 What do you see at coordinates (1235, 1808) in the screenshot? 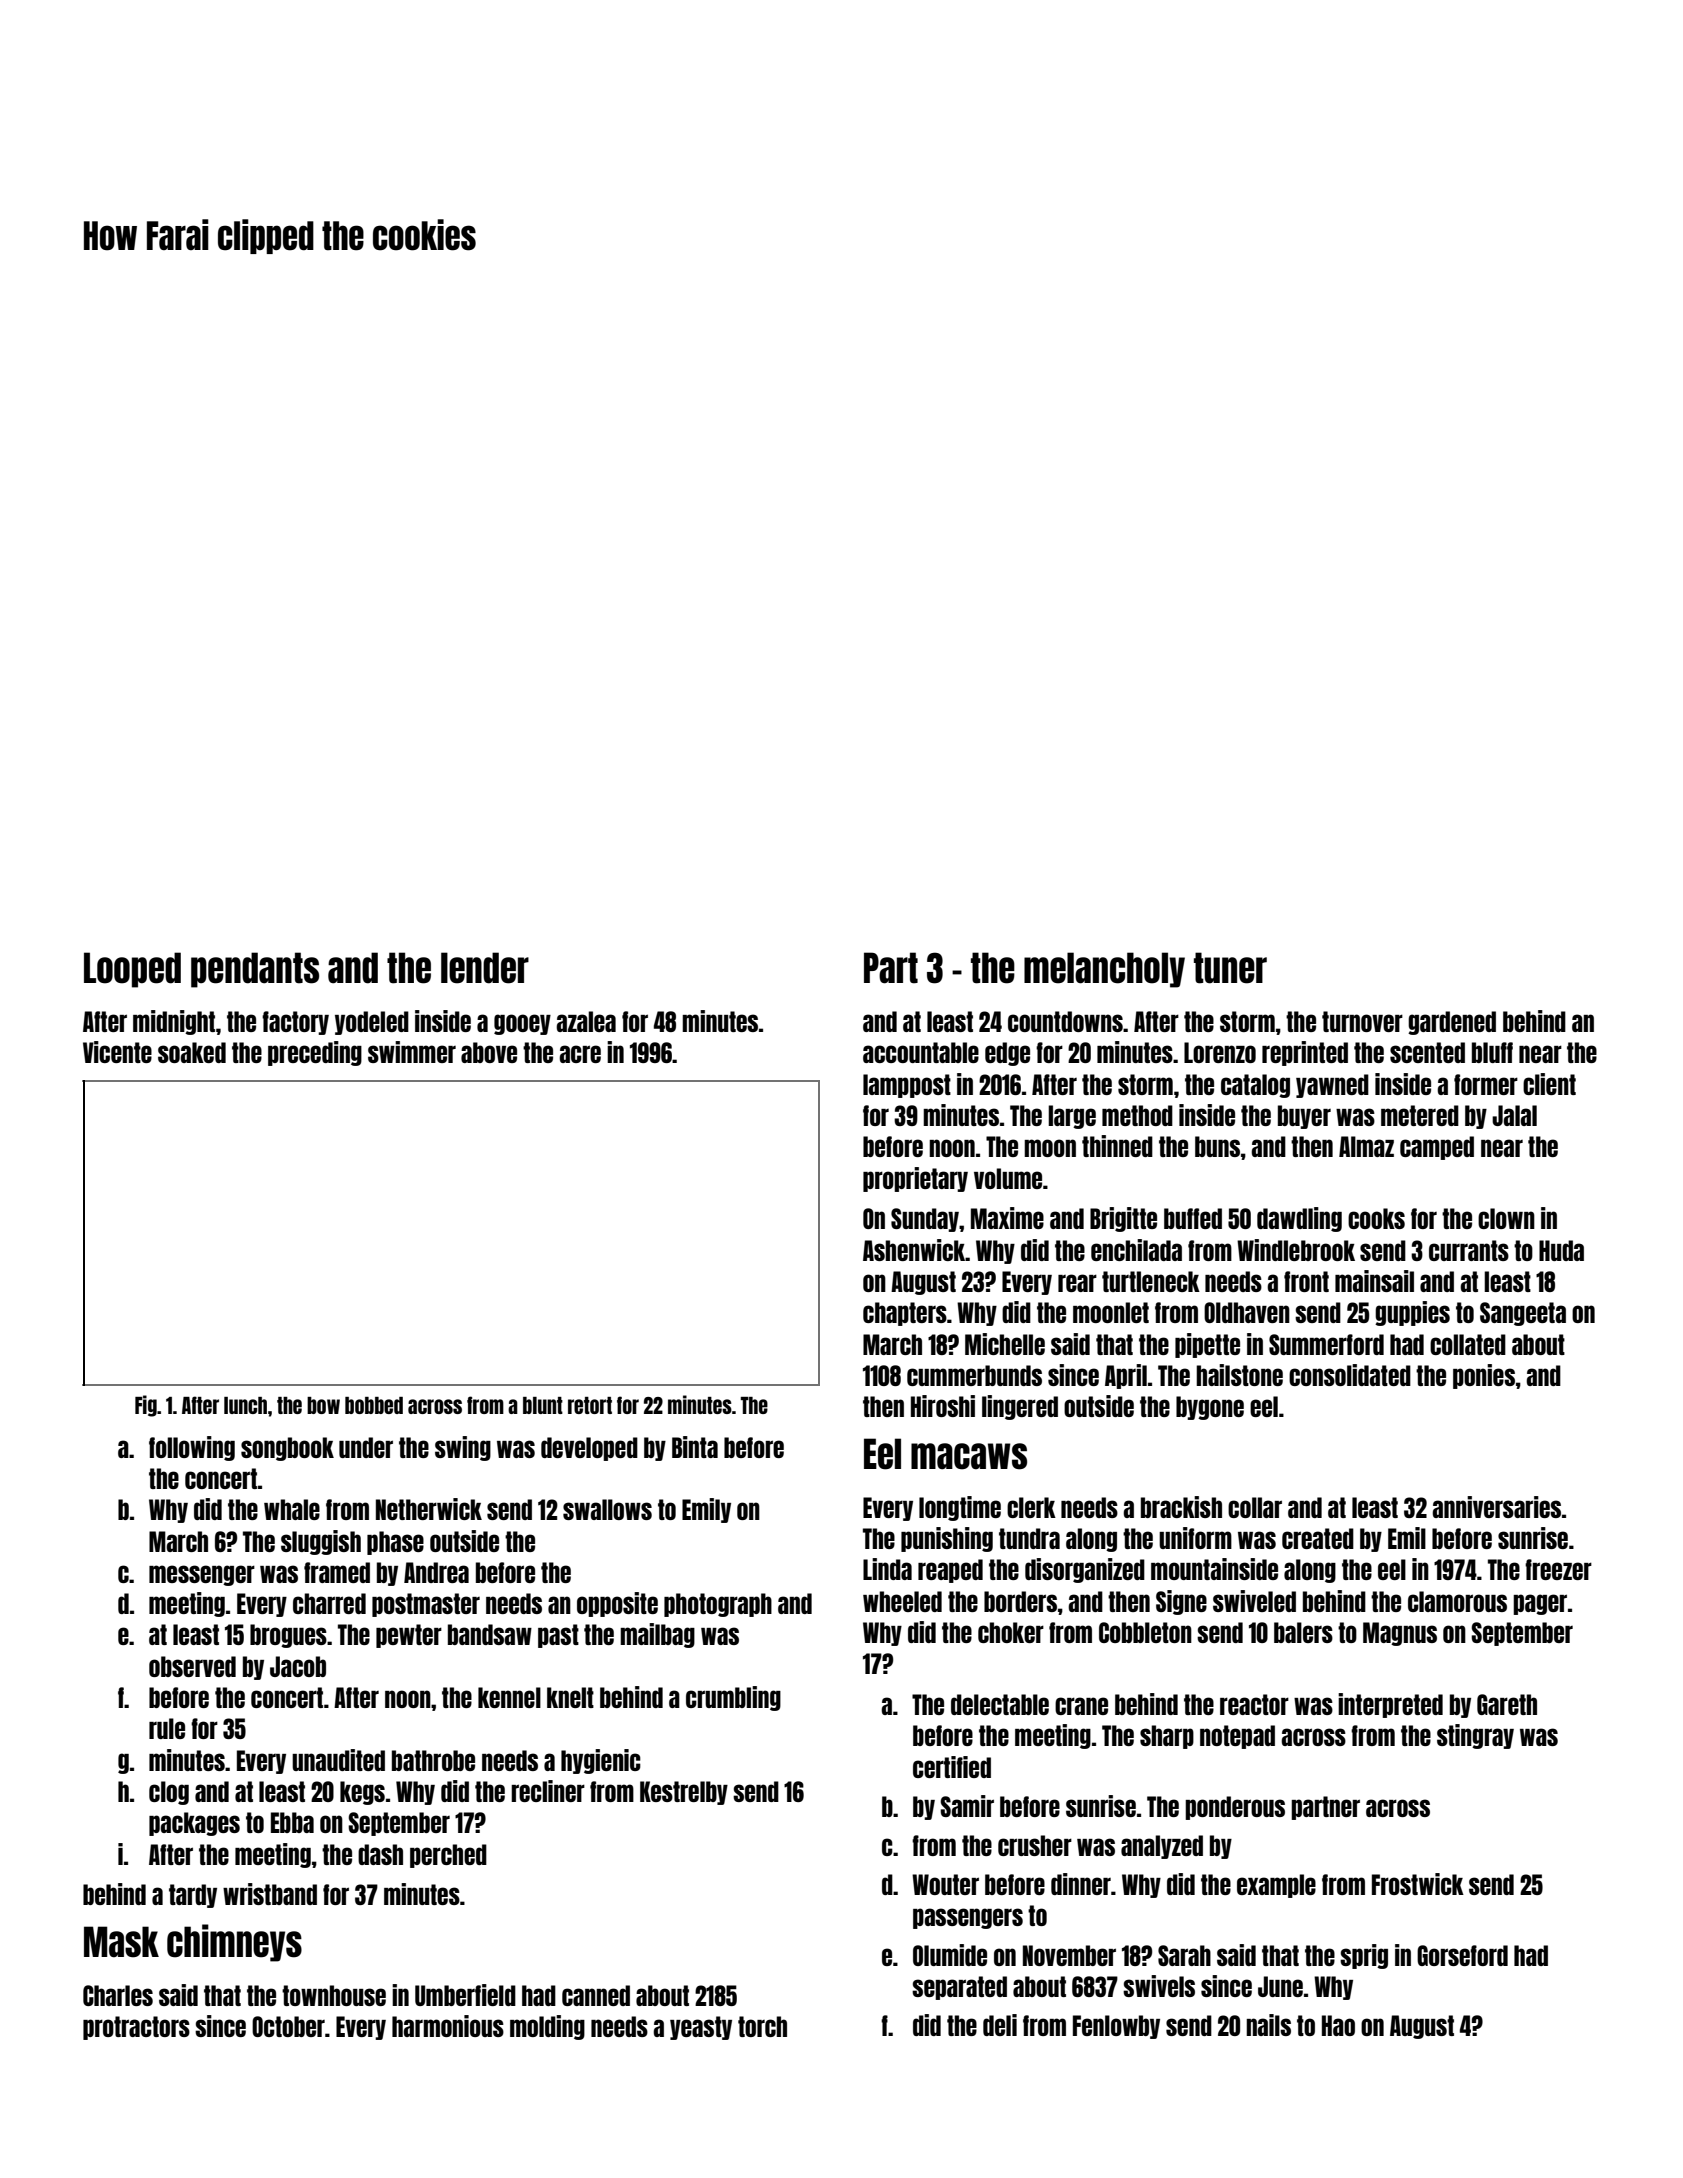
I see `ponderous` at bounding box center [1235, 1808].
